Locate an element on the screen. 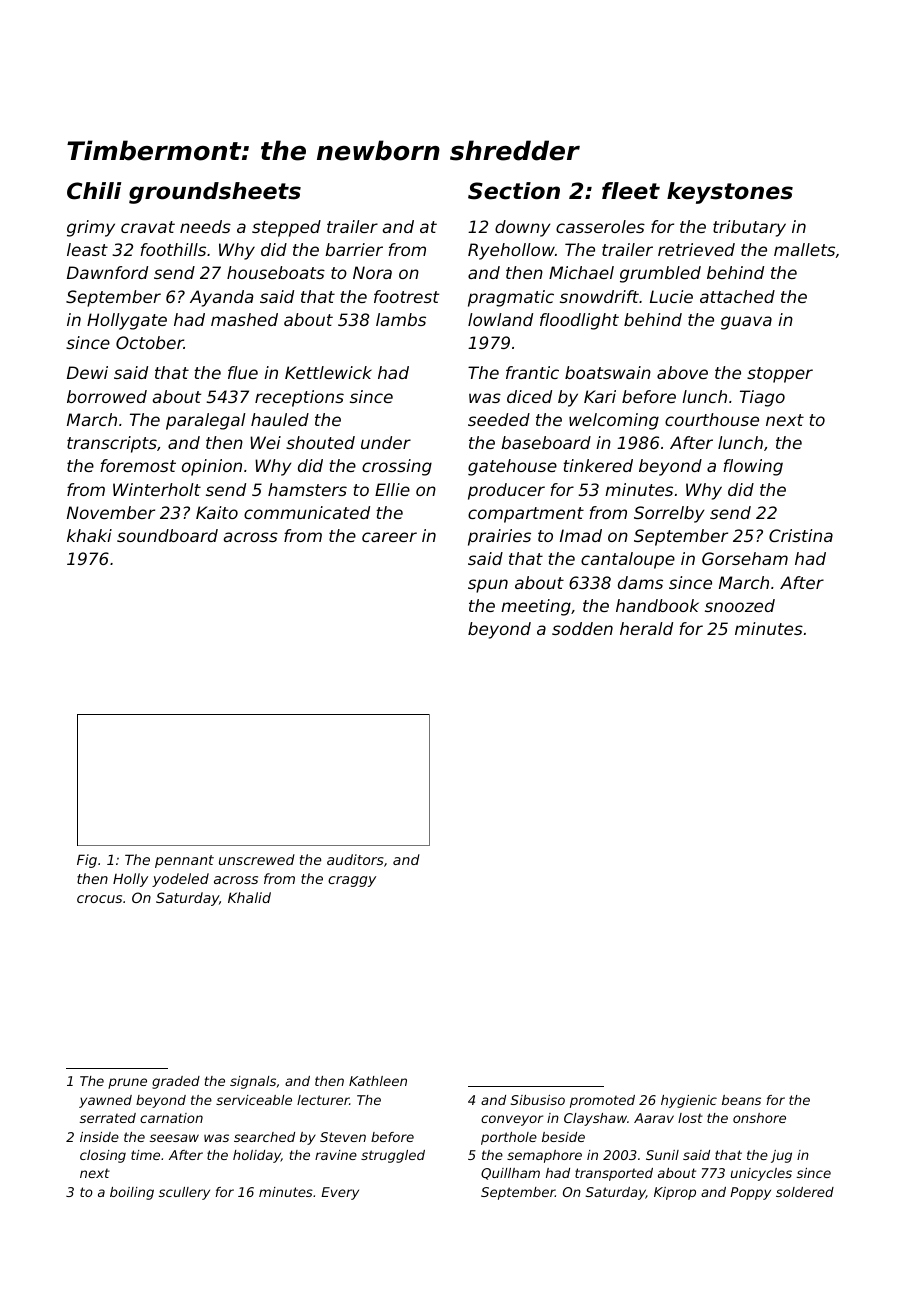 This screenshot has height=1316, width=908. groundsheets is located at coordinates (215, 193).
